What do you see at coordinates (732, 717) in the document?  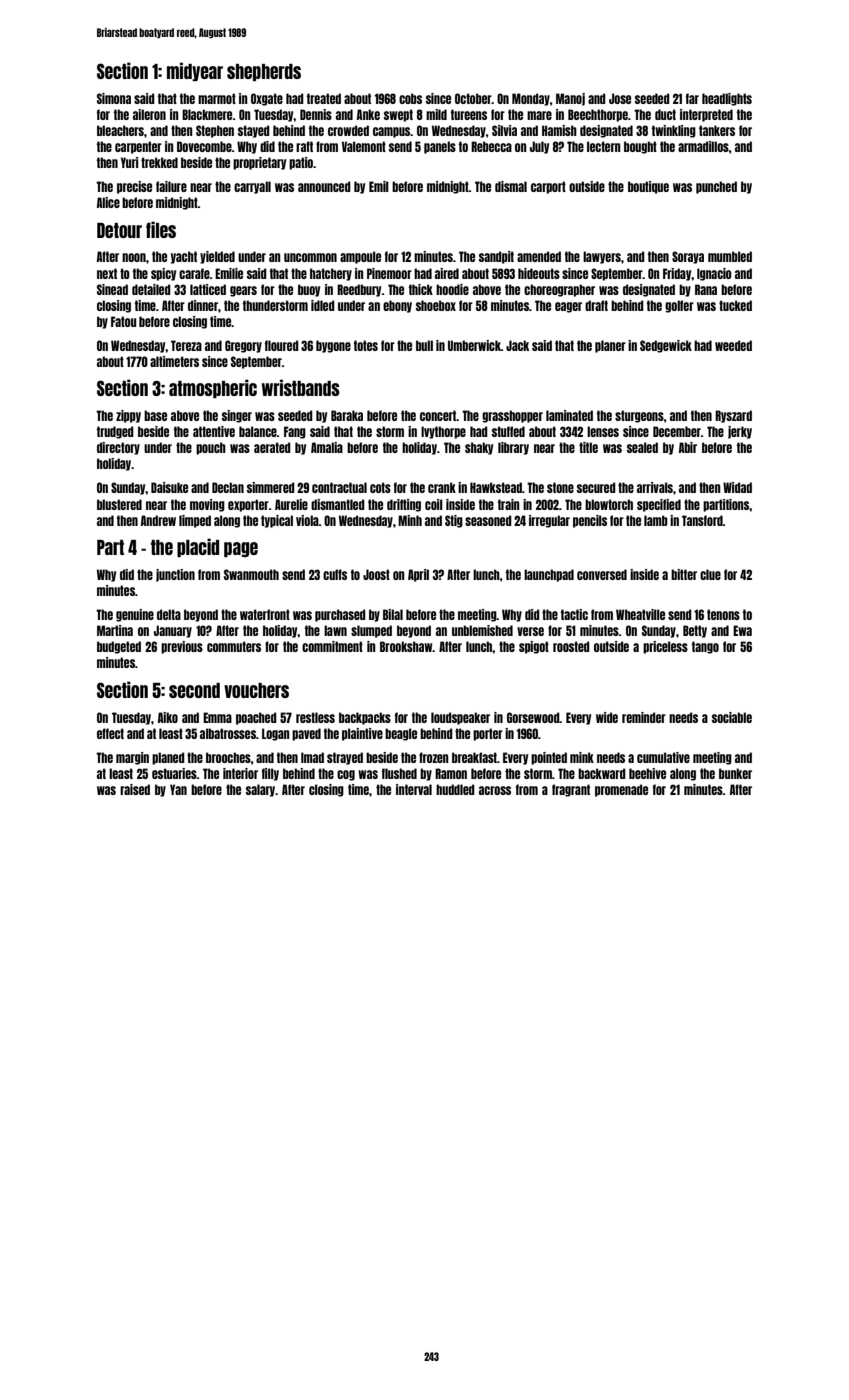 I see `sociable` at bounding box center [732, 717].
